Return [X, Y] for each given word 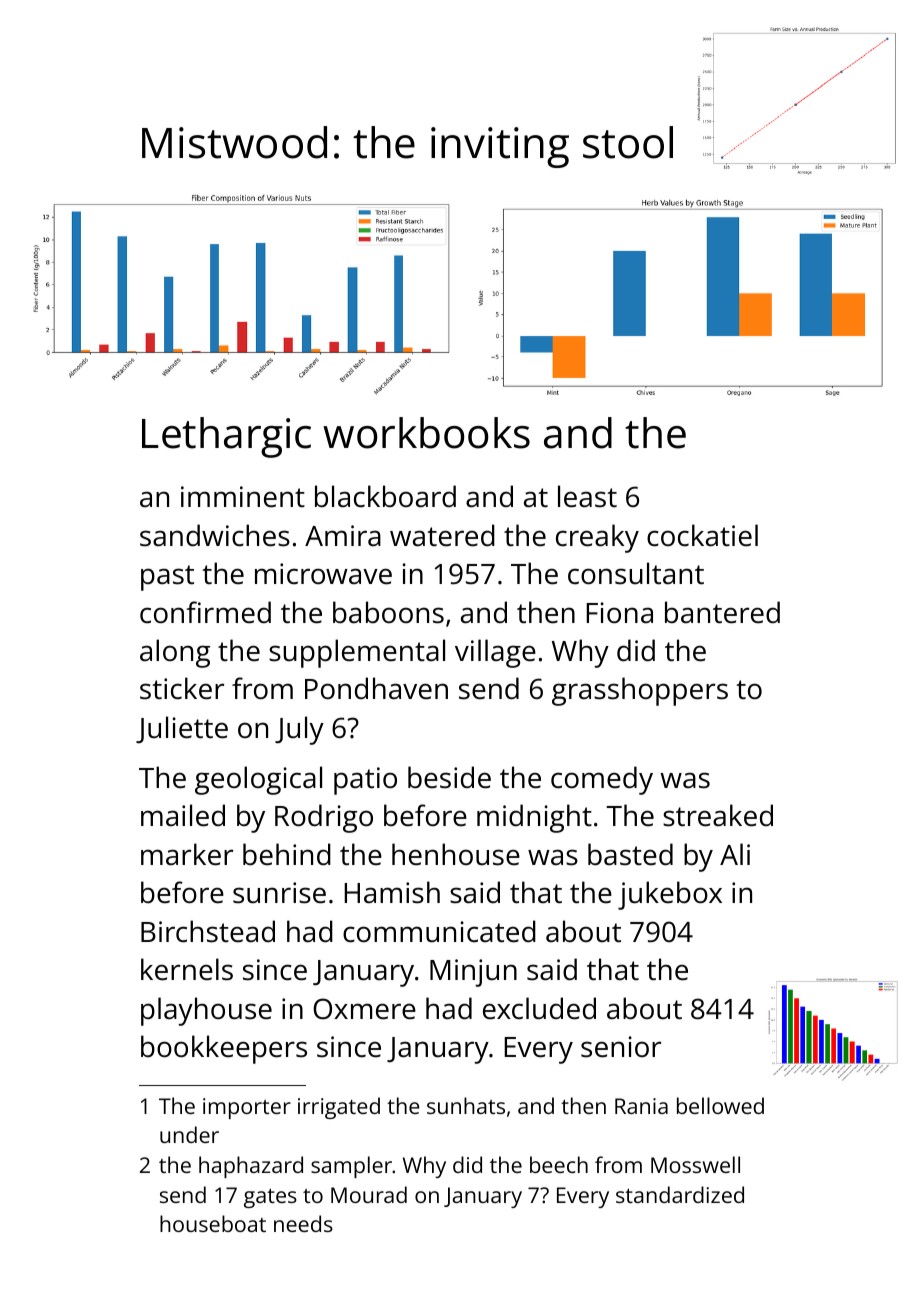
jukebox [670, 895]
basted [630, 854]
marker [187, 854]
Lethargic [226, 437]
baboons [388, 612]
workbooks [426, 433]
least [587, 496]
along [175, 653]
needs [303, 1223]
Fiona [619, 613]
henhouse [456, 854]
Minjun [473, 973]
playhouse [206, 1011]
